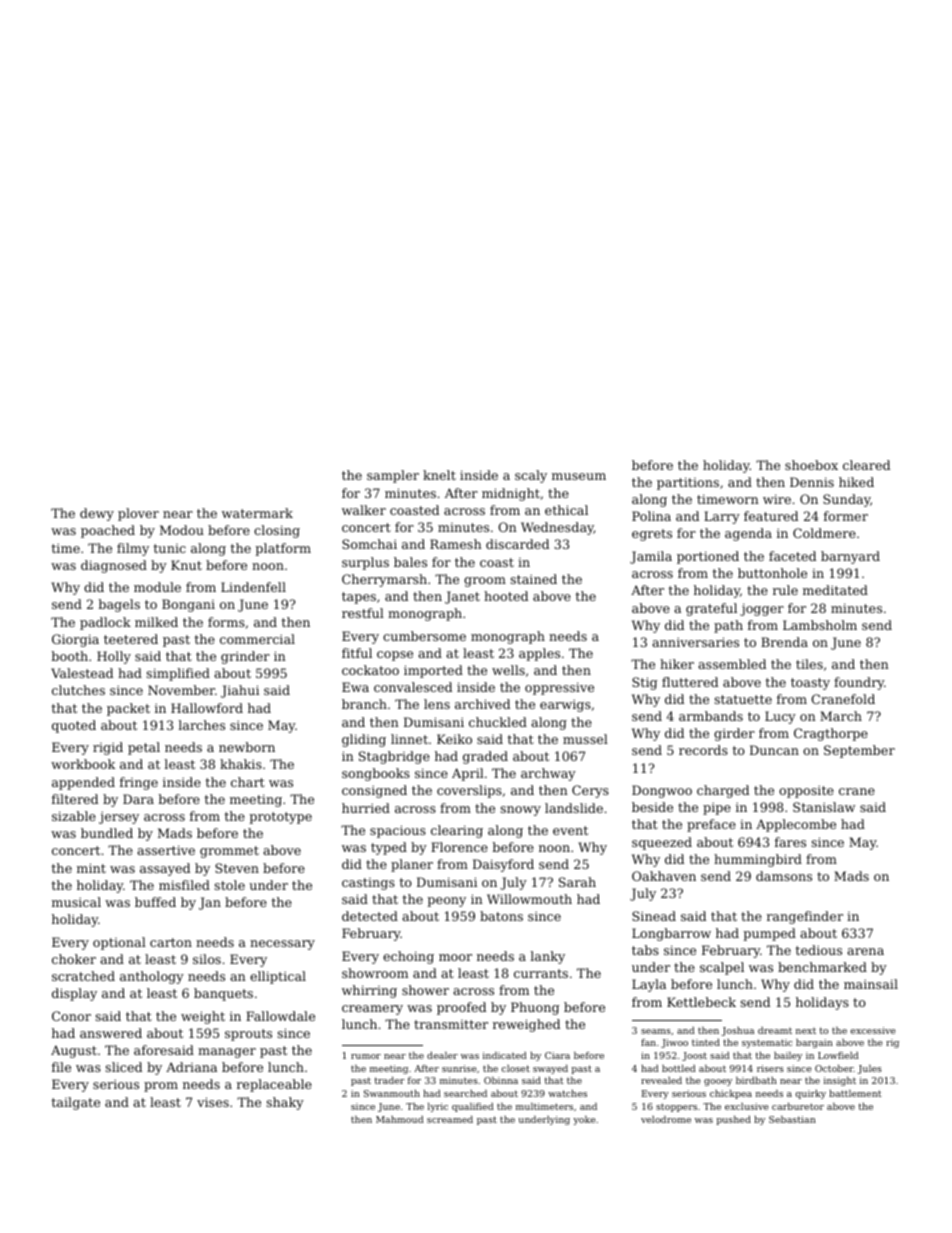  I want to click on September, so click(859, 751).
